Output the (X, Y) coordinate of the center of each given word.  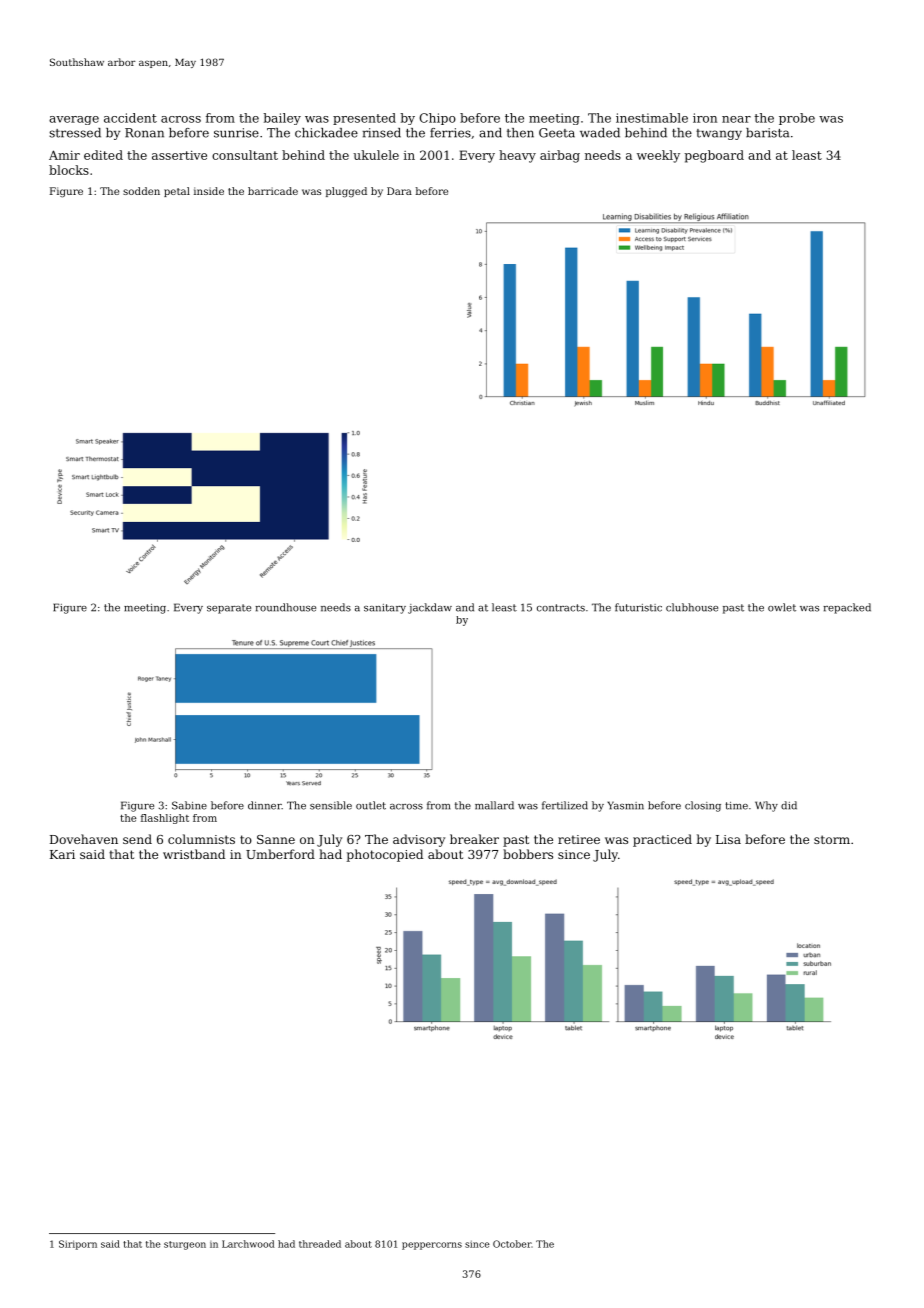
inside (209, 191)
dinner (264, 805)
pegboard (714, 156)
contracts (561, 608)
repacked (847, 608)
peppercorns (432, 1246)
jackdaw (430, 608)
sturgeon (185, 1245)
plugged (346, 192)
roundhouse (285, 607)
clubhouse (692, 607)
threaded (320, 1244)
